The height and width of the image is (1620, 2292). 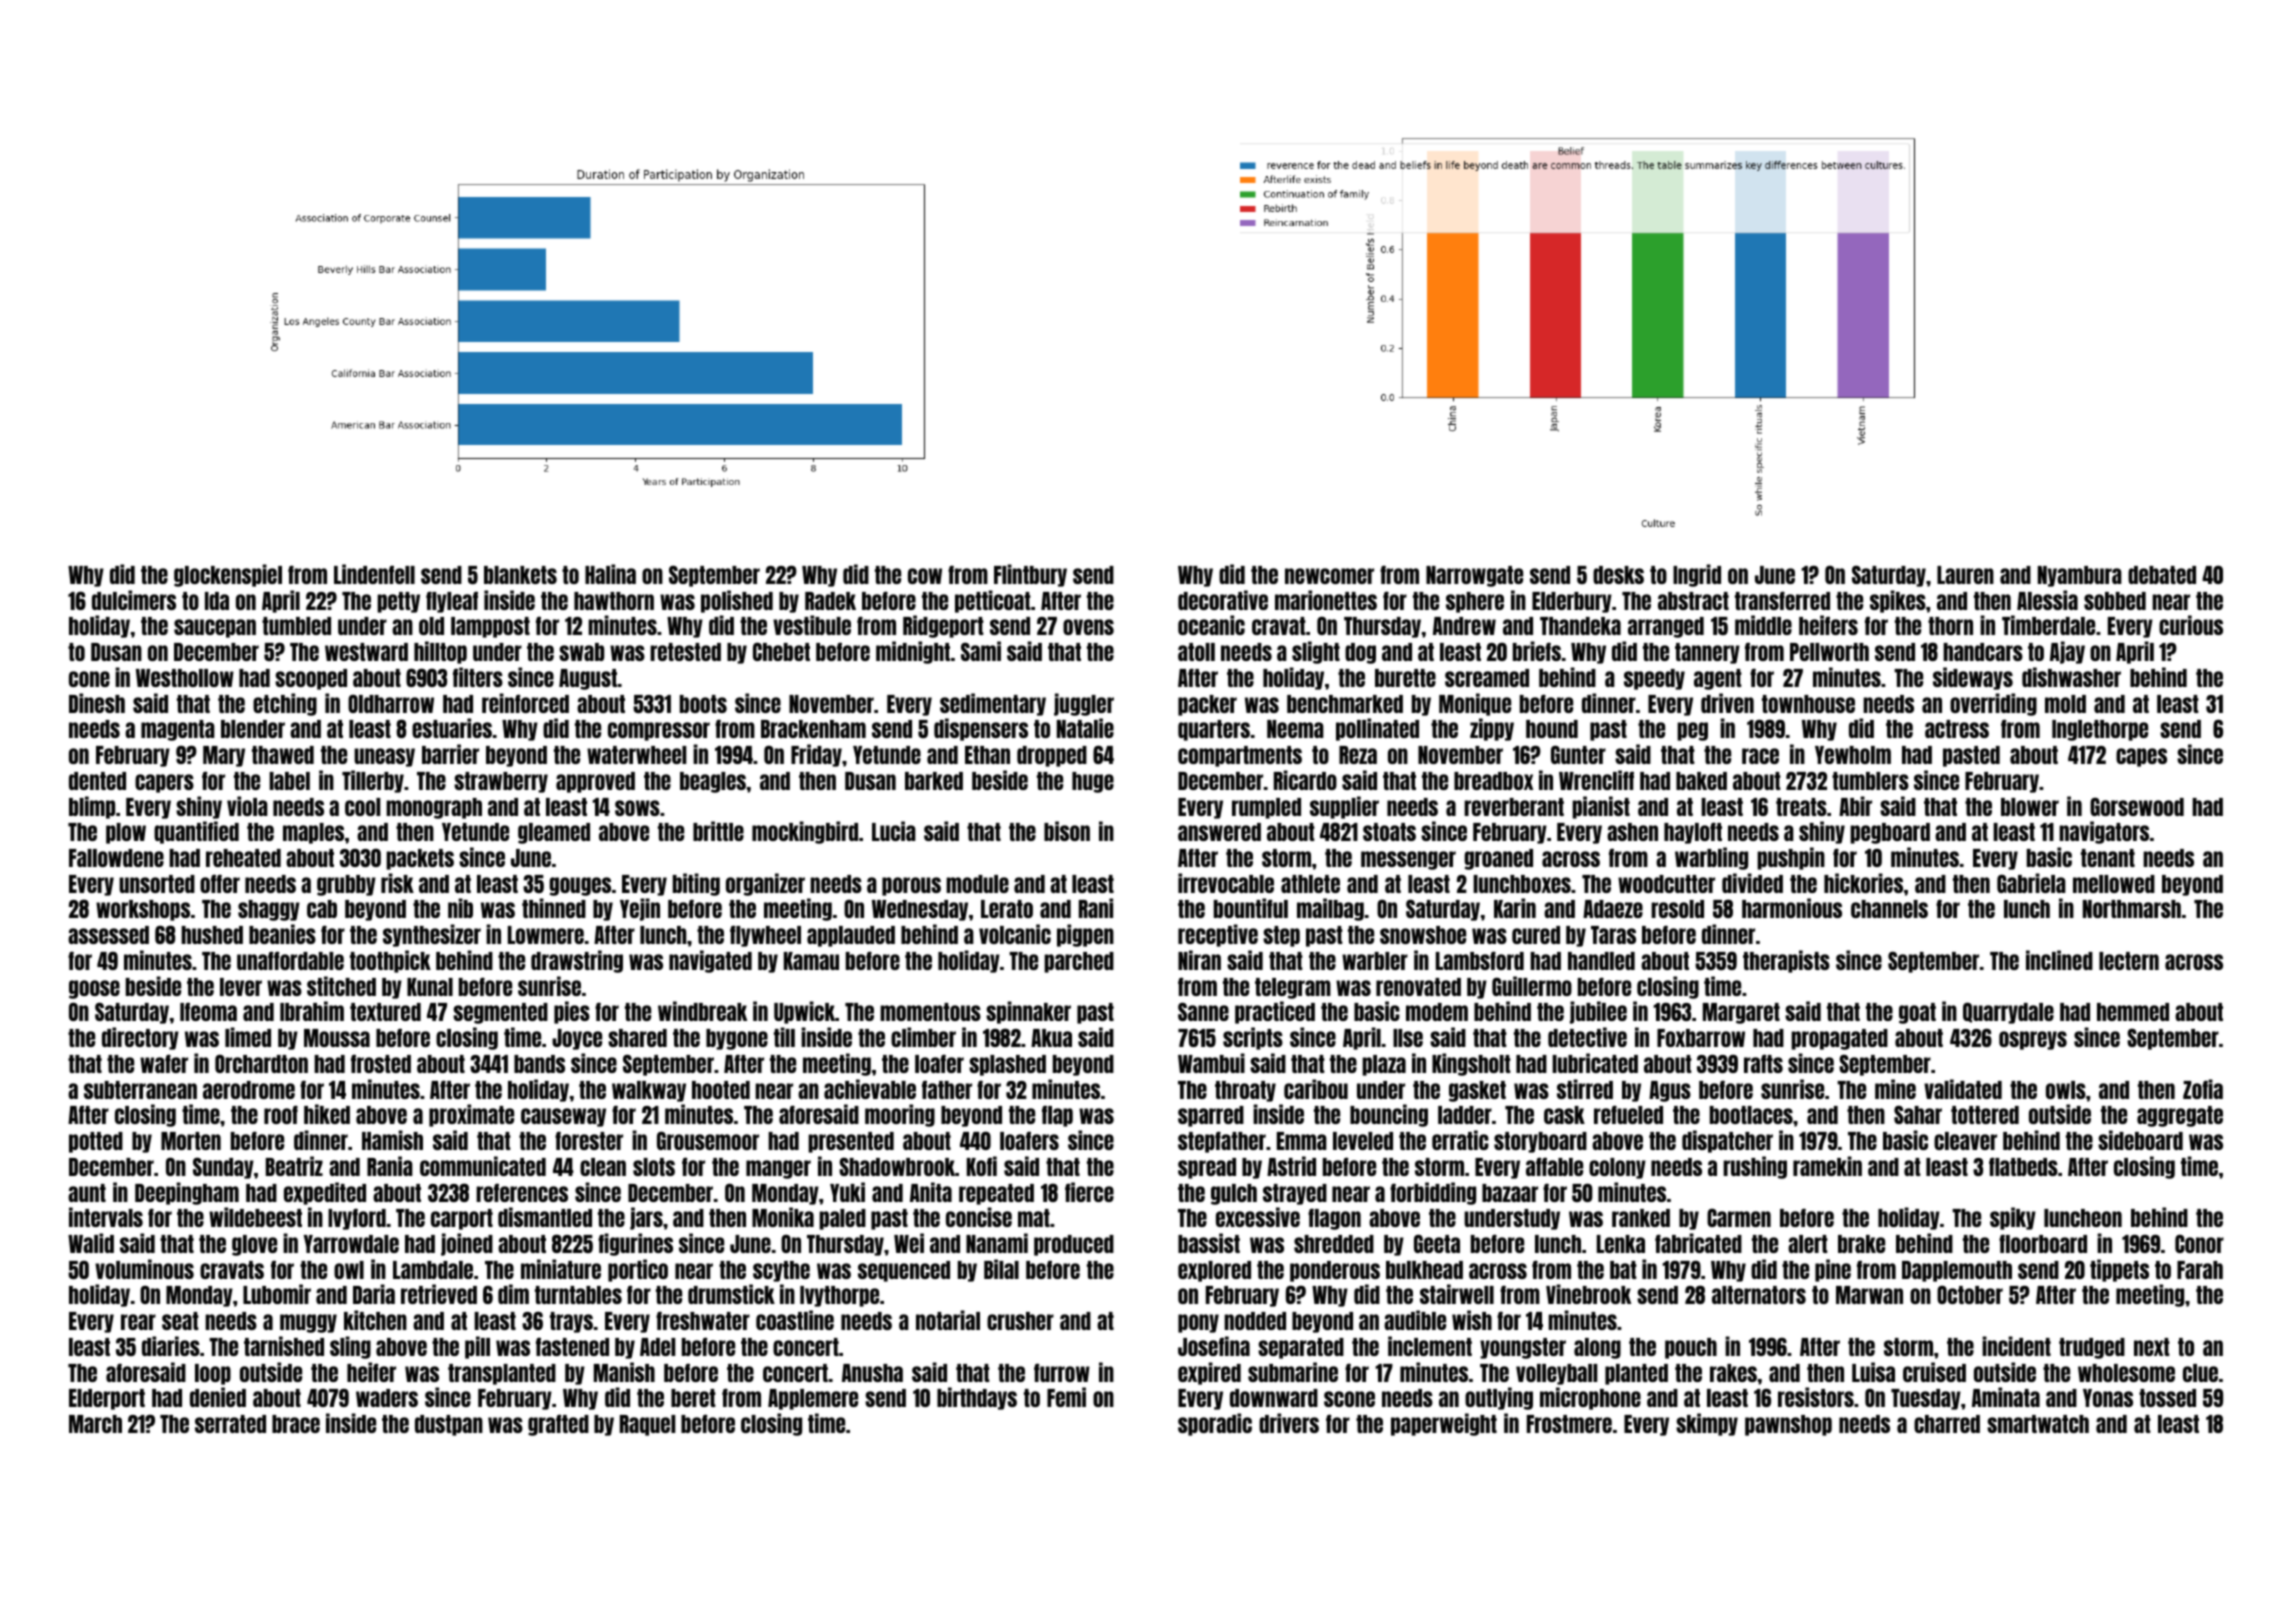 What do you see at coordinates (1211, 625) in the image?
I see `oceanic` at bounding box center [1211, 625].
